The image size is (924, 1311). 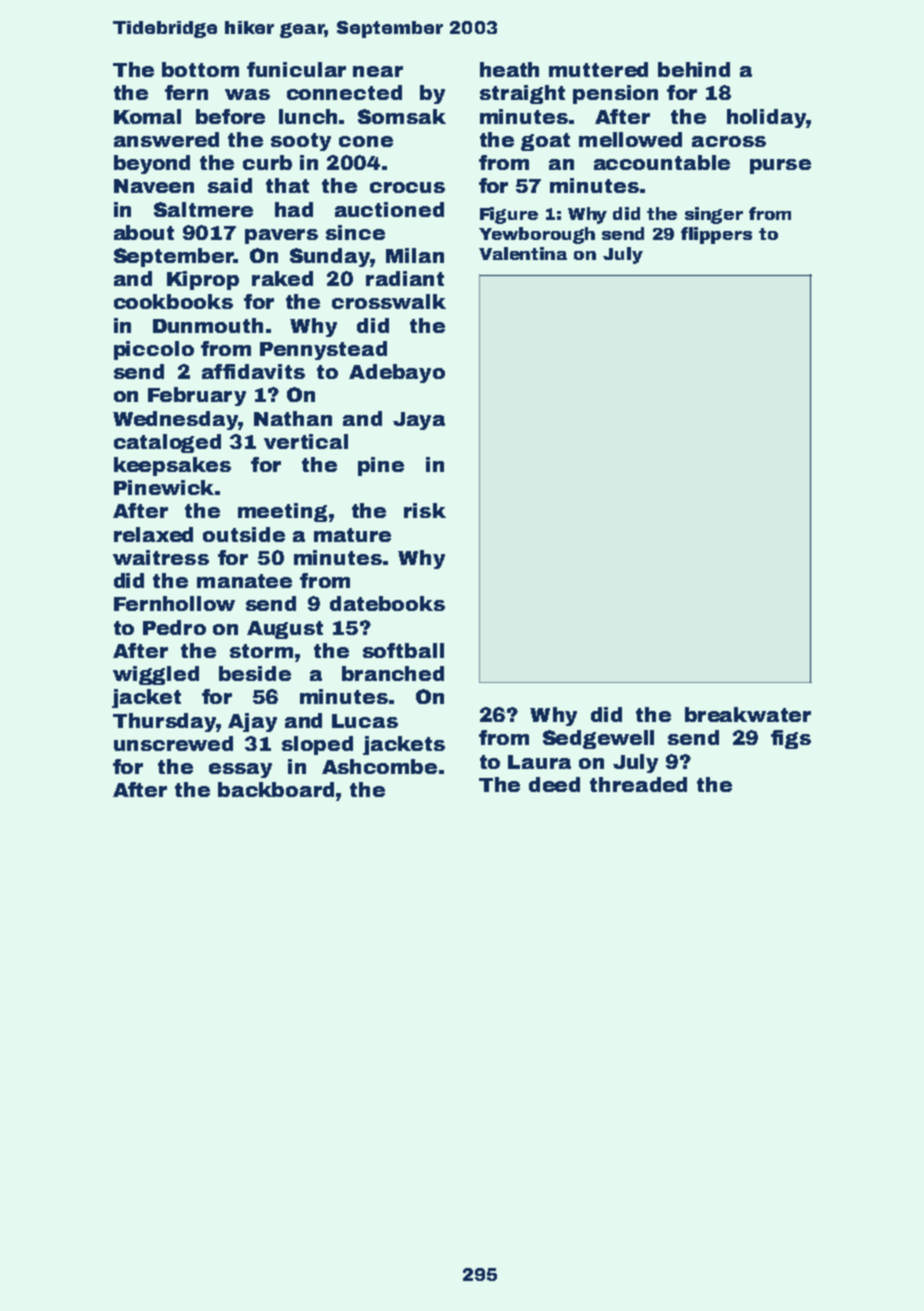 What do you see at coordinates (276, 789) in the document?
I see `backboard` at bounding box center [276, 789].
